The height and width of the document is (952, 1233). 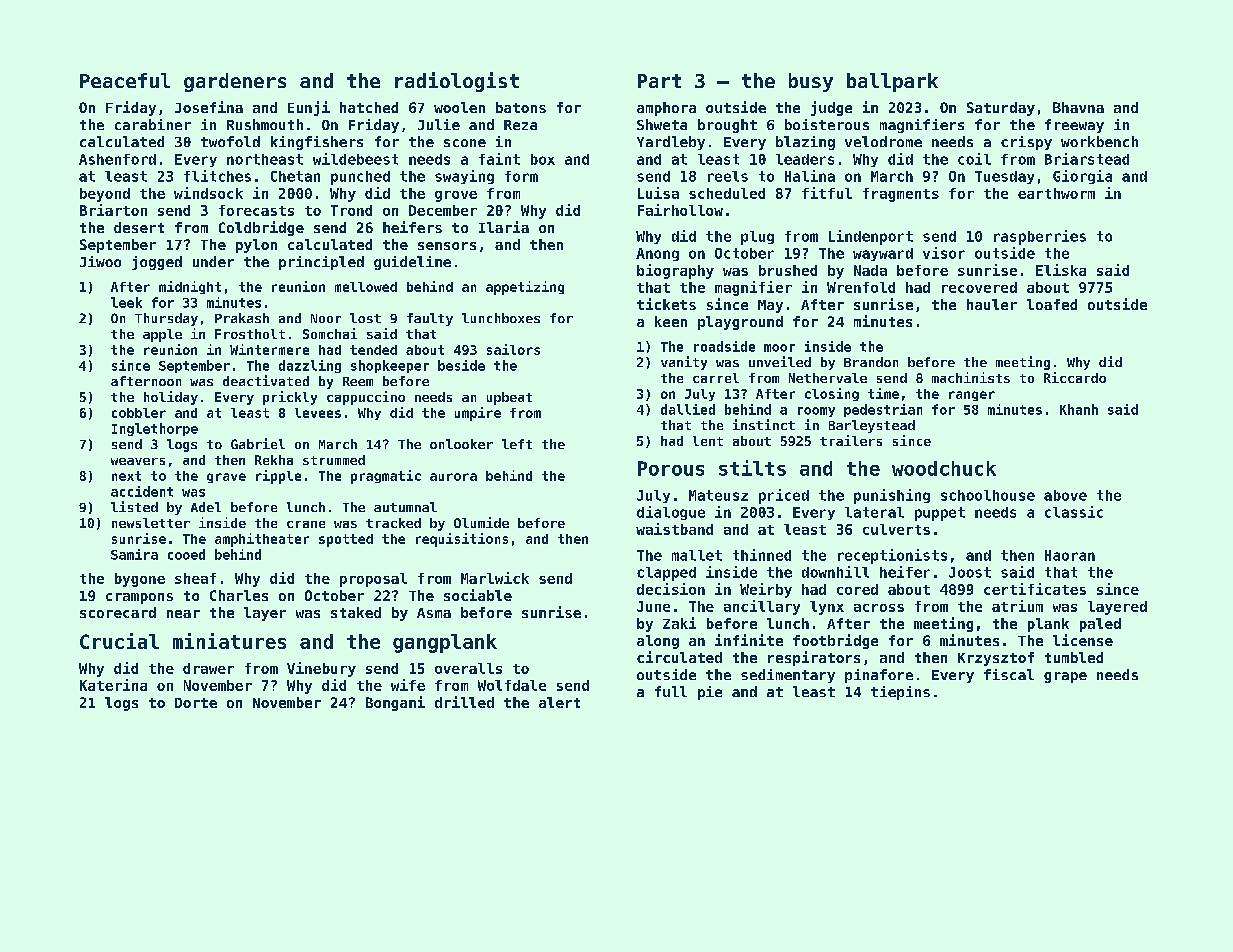 What do you see at coordinates (675, 271) in the document?
I see `biography` at bounding box center [675, 271].
